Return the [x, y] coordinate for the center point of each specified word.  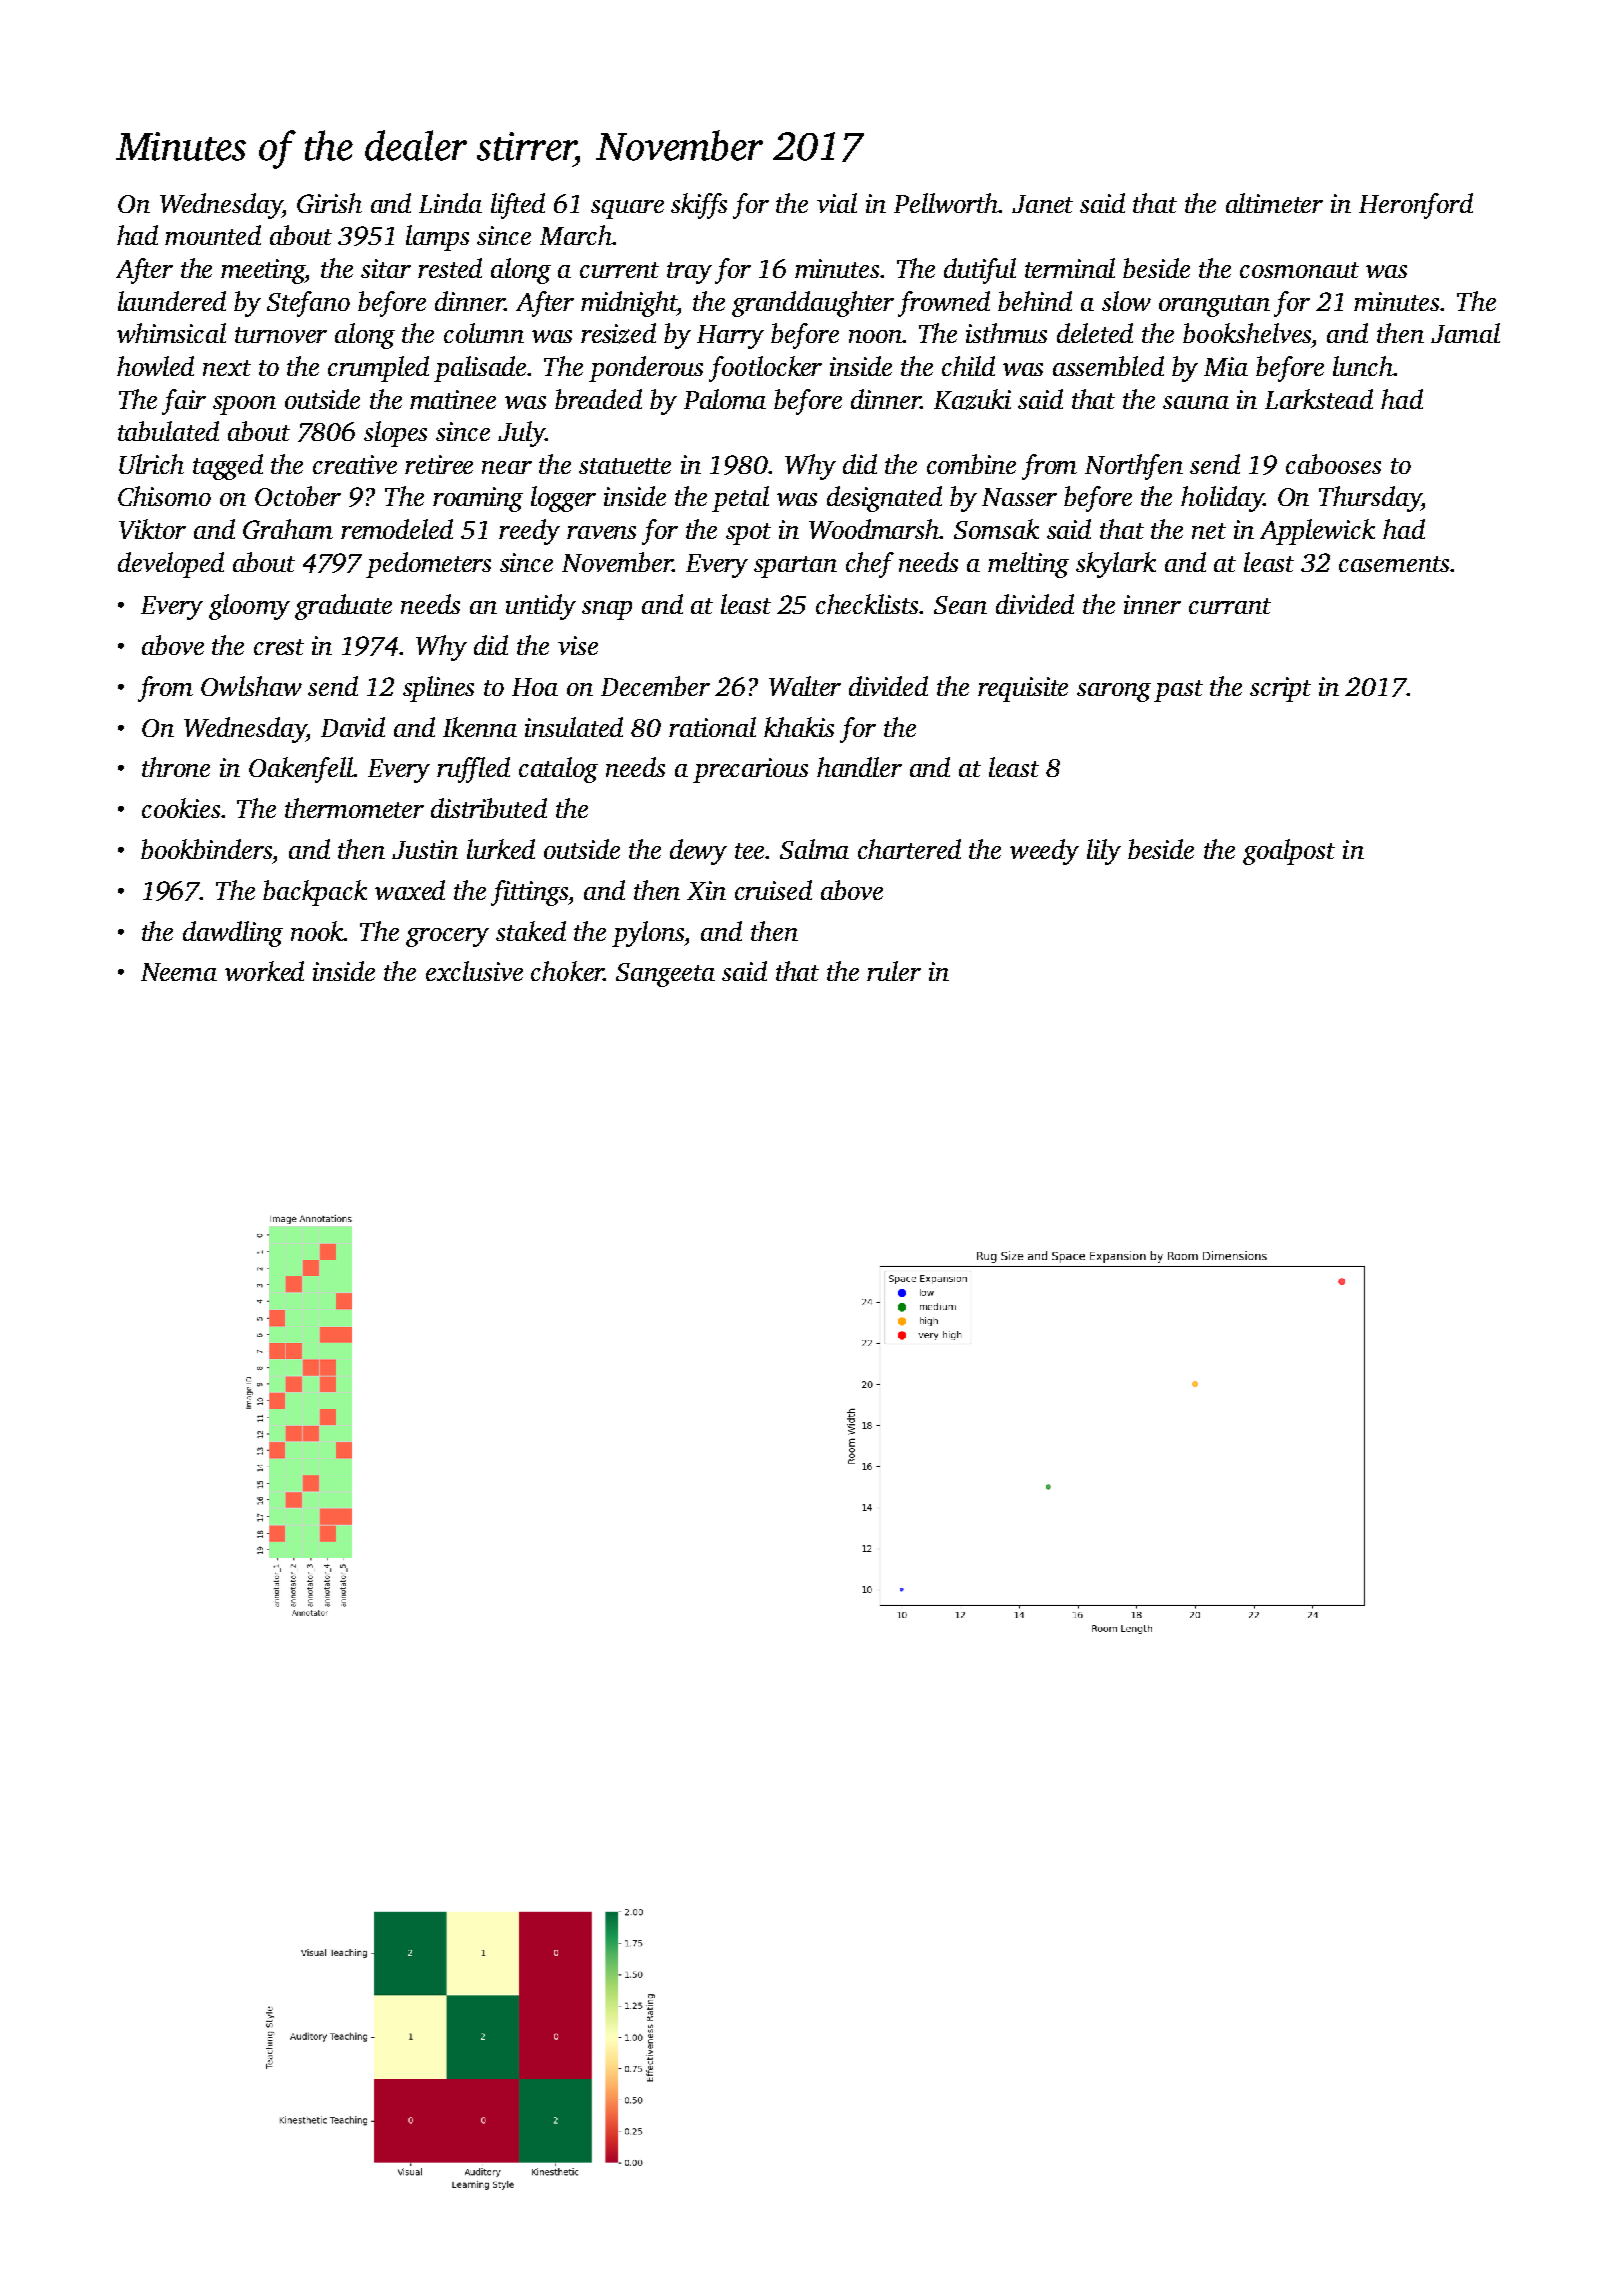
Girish [329, 203]
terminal [1070, 268]
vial [837, 203]
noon [876, 336]
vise [578, 645]
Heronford [1416, 206]
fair [184, 402]
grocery [447, 937]
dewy [698, 852]
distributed [489, 808]
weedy [1044, 852]
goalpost [1289, 852]
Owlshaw [251, 686]
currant [1230, 606]
